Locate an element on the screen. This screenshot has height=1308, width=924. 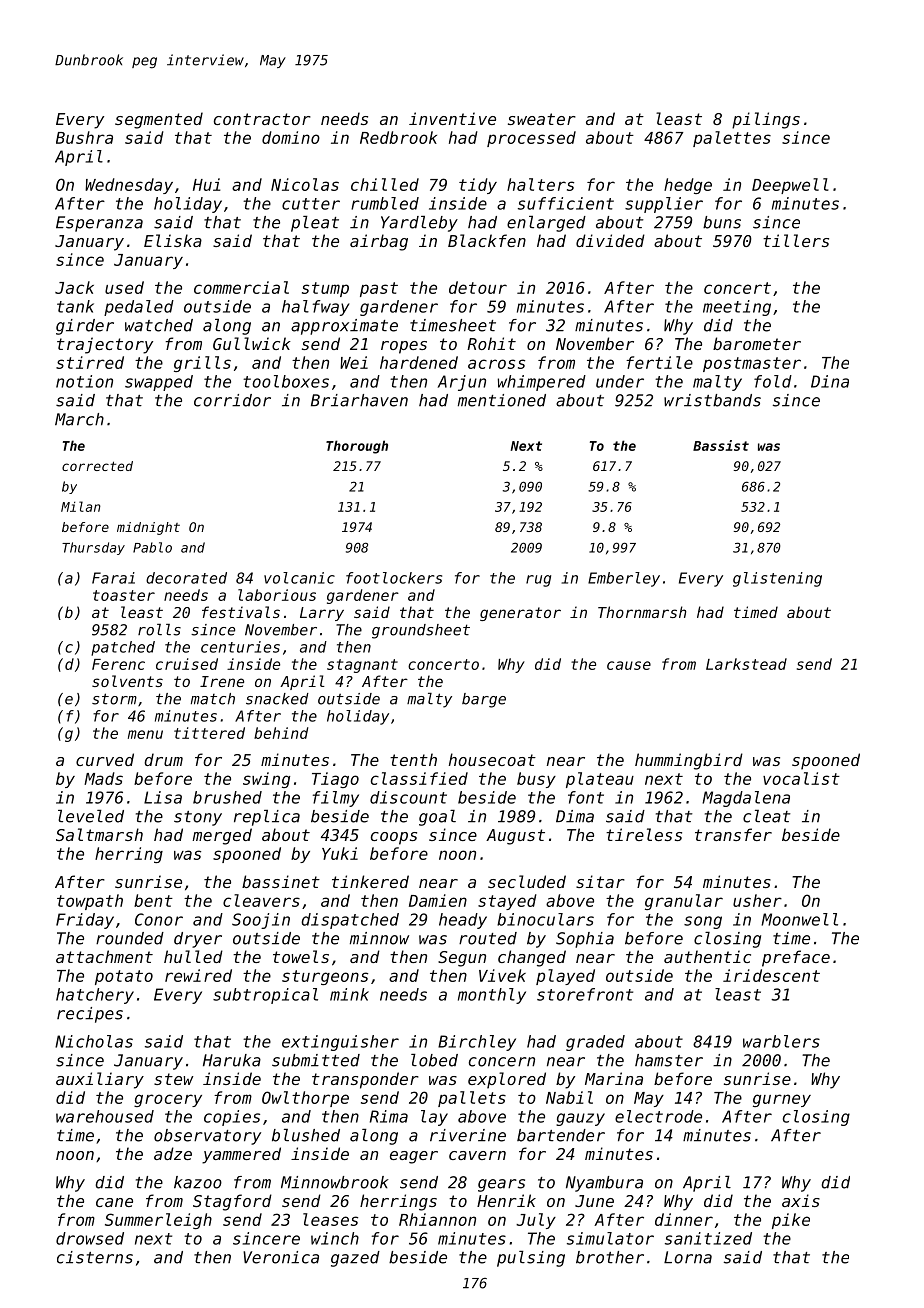
bent is located at coordinates (153, 900).
